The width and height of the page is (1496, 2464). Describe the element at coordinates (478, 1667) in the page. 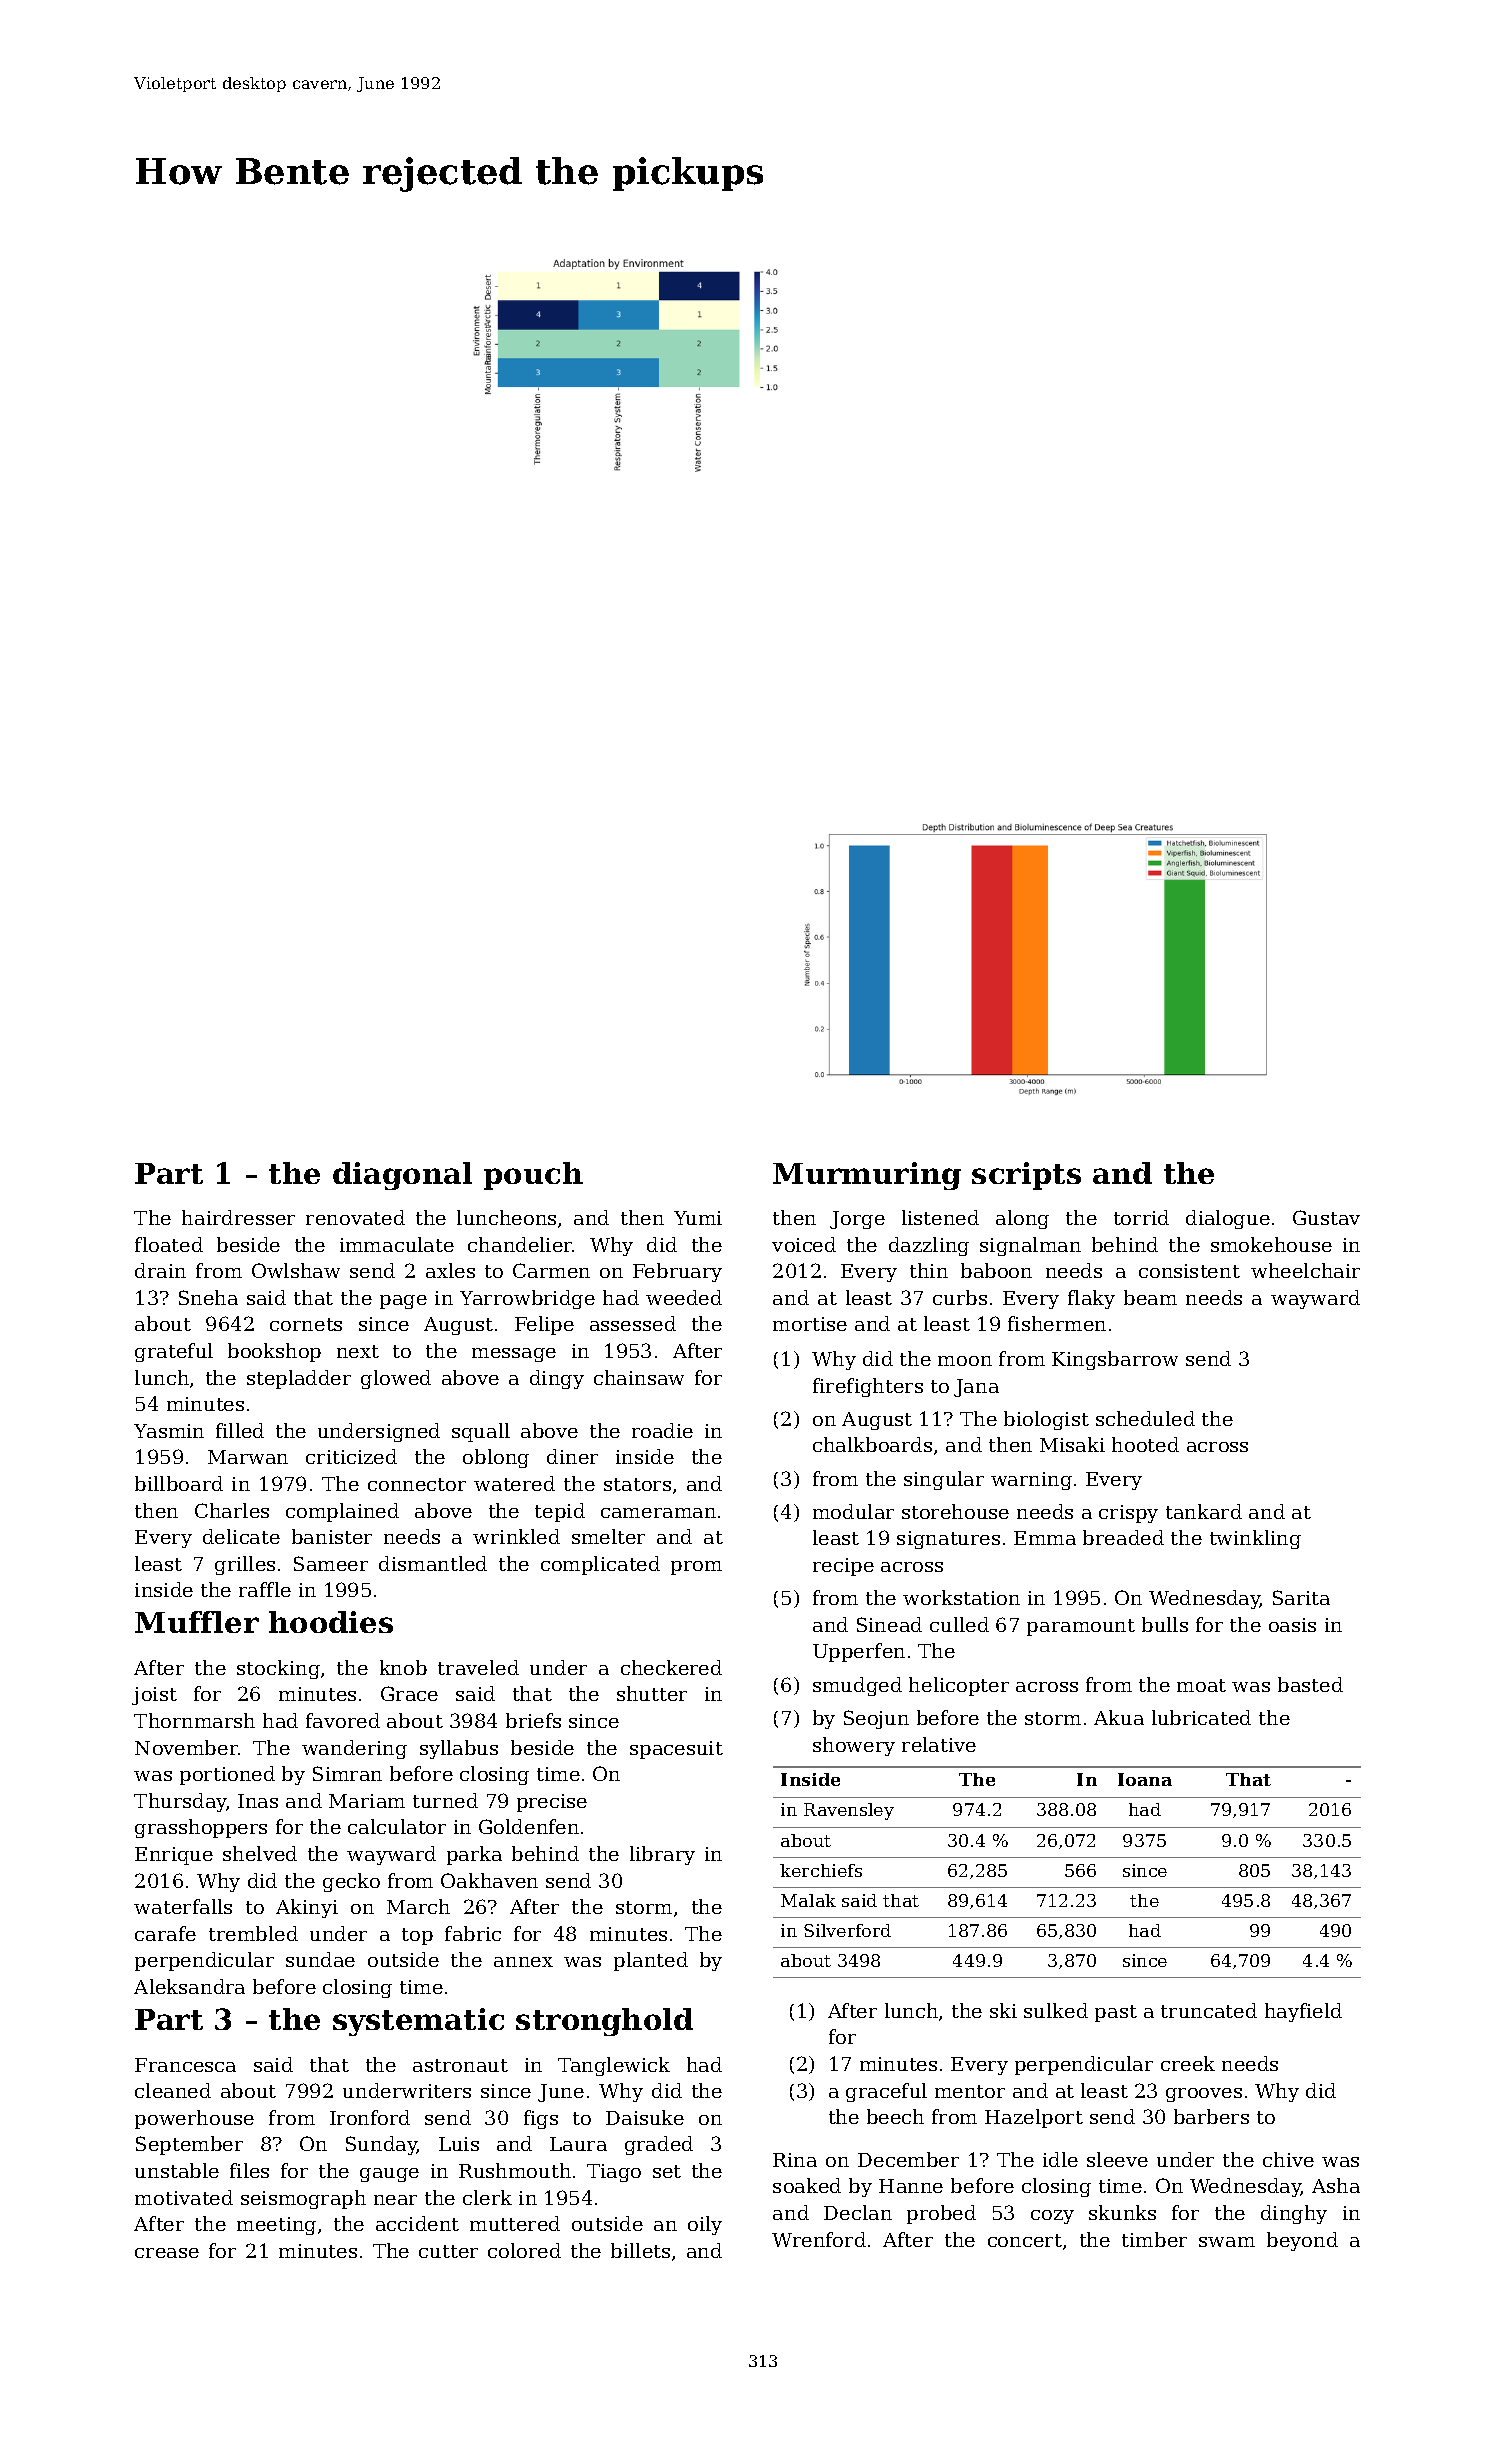

I see `traveled` at that location.
